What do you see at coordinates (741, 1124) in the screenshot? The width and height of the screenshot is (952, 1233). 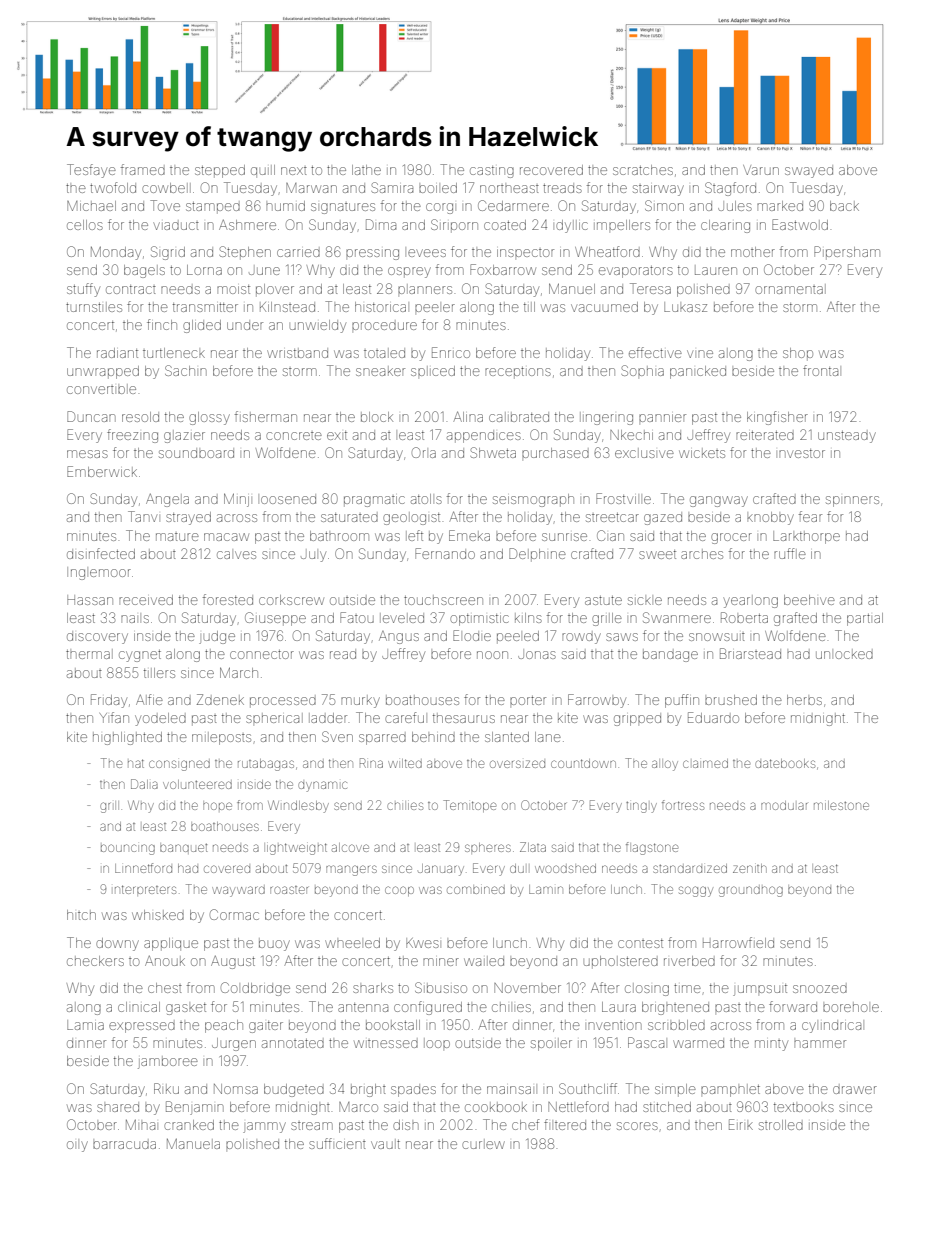 I see `Eirik` at bounding box center [741, 1124].
